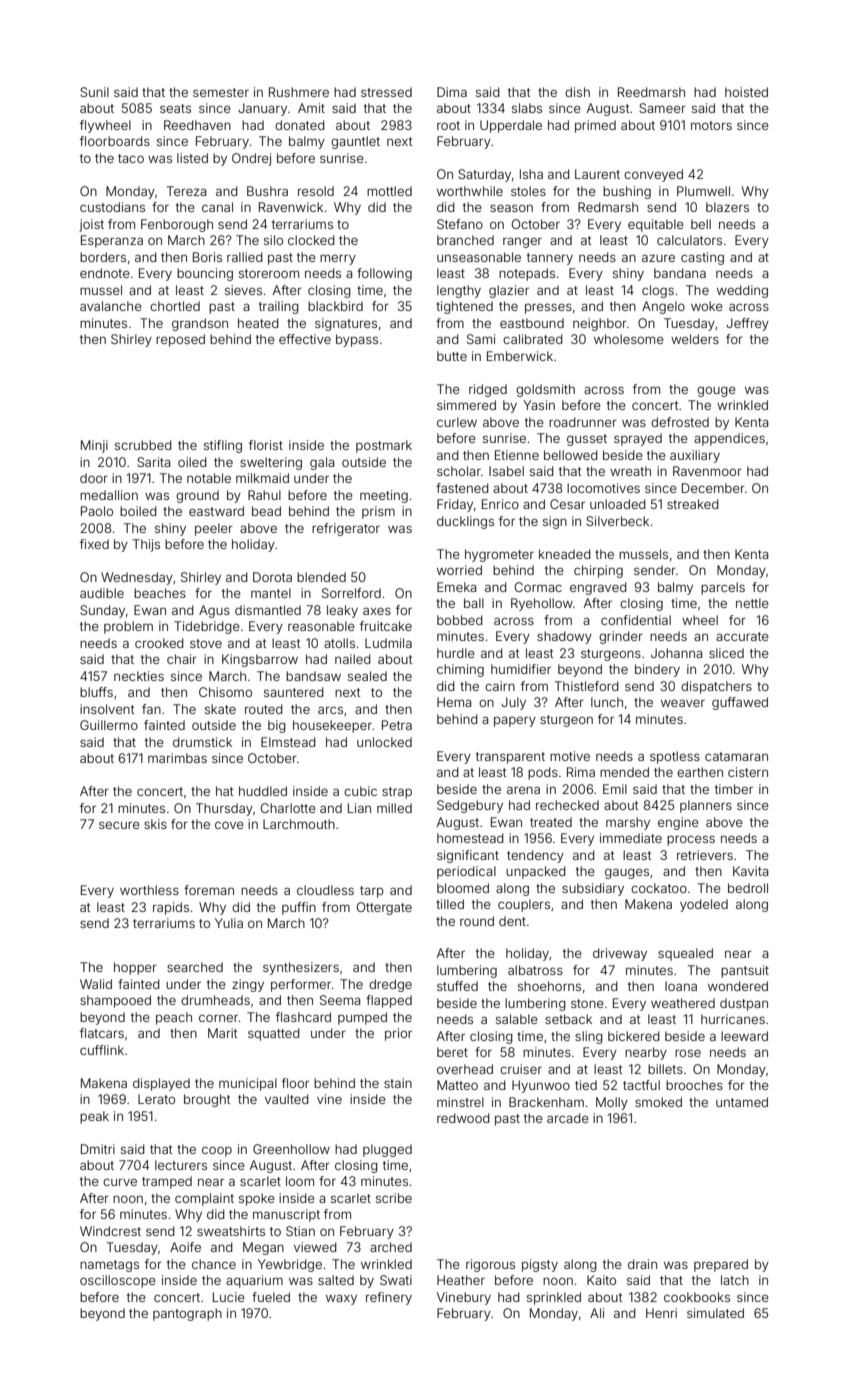 Image resolution: width=849 pixels, height=1400 pixels. What do you see at coordinates (332, 726) in the page?
I see `housekeeper` at bounding box center [332, 726].
